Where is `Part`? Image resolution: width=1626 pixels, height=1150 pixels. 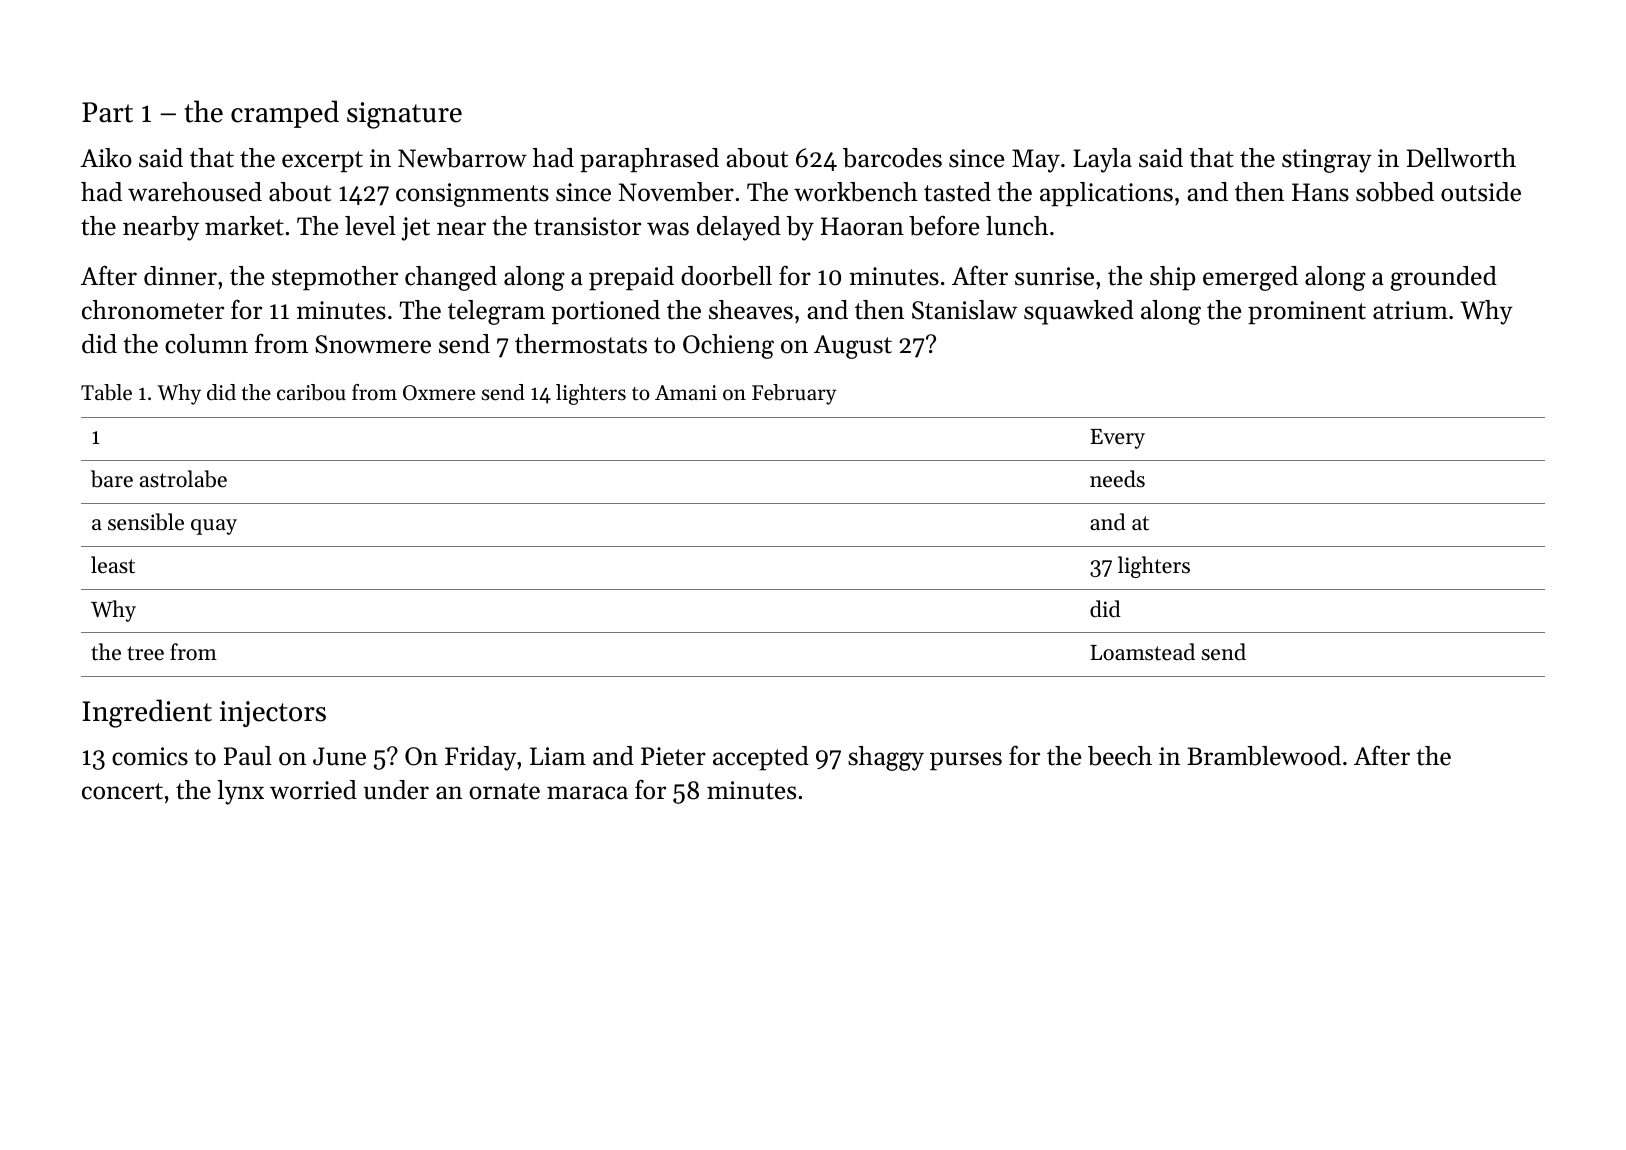
Part is located at coordinates (107, 112).
